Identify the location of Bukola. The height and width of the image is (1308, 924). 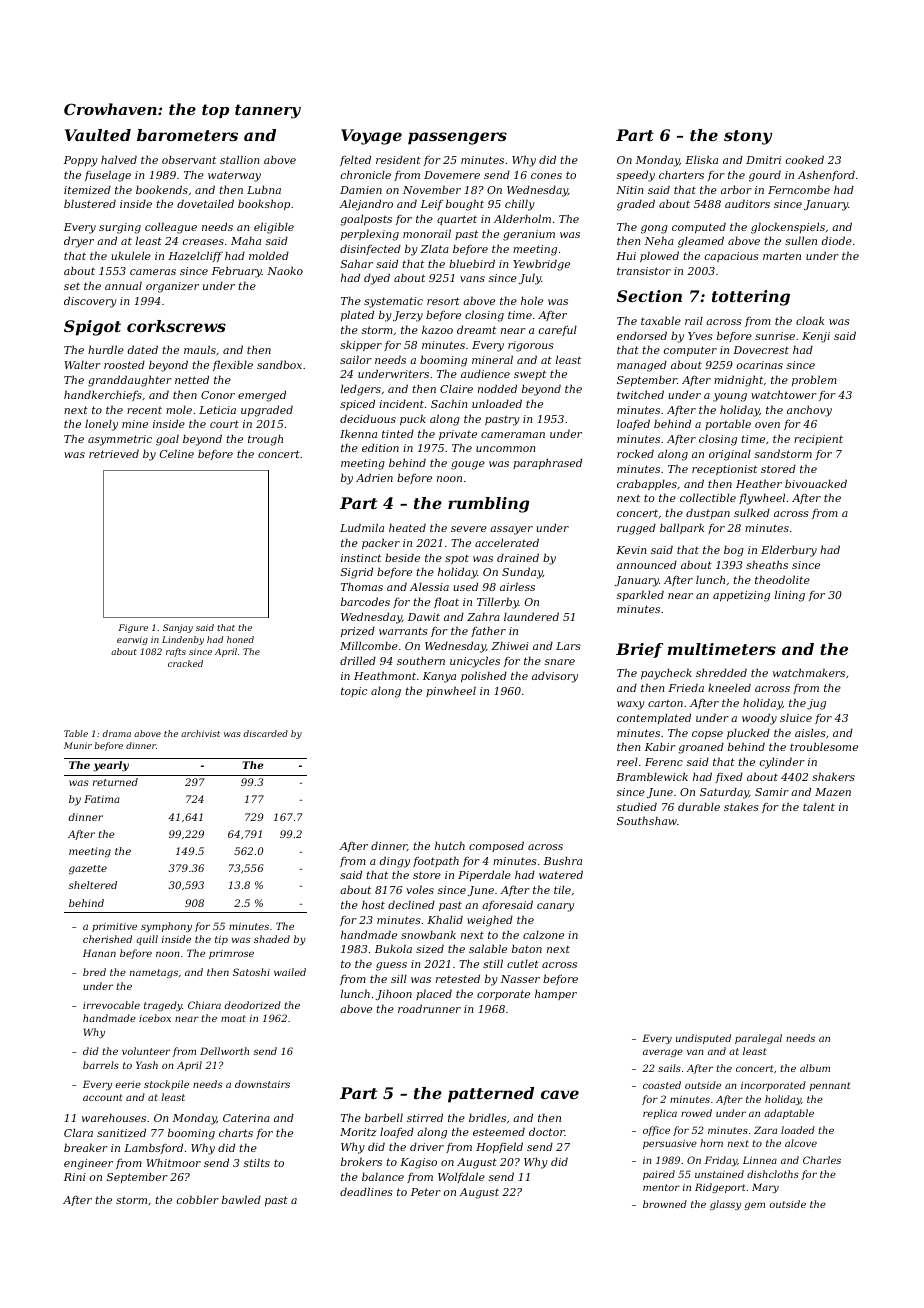
(393, 948).
